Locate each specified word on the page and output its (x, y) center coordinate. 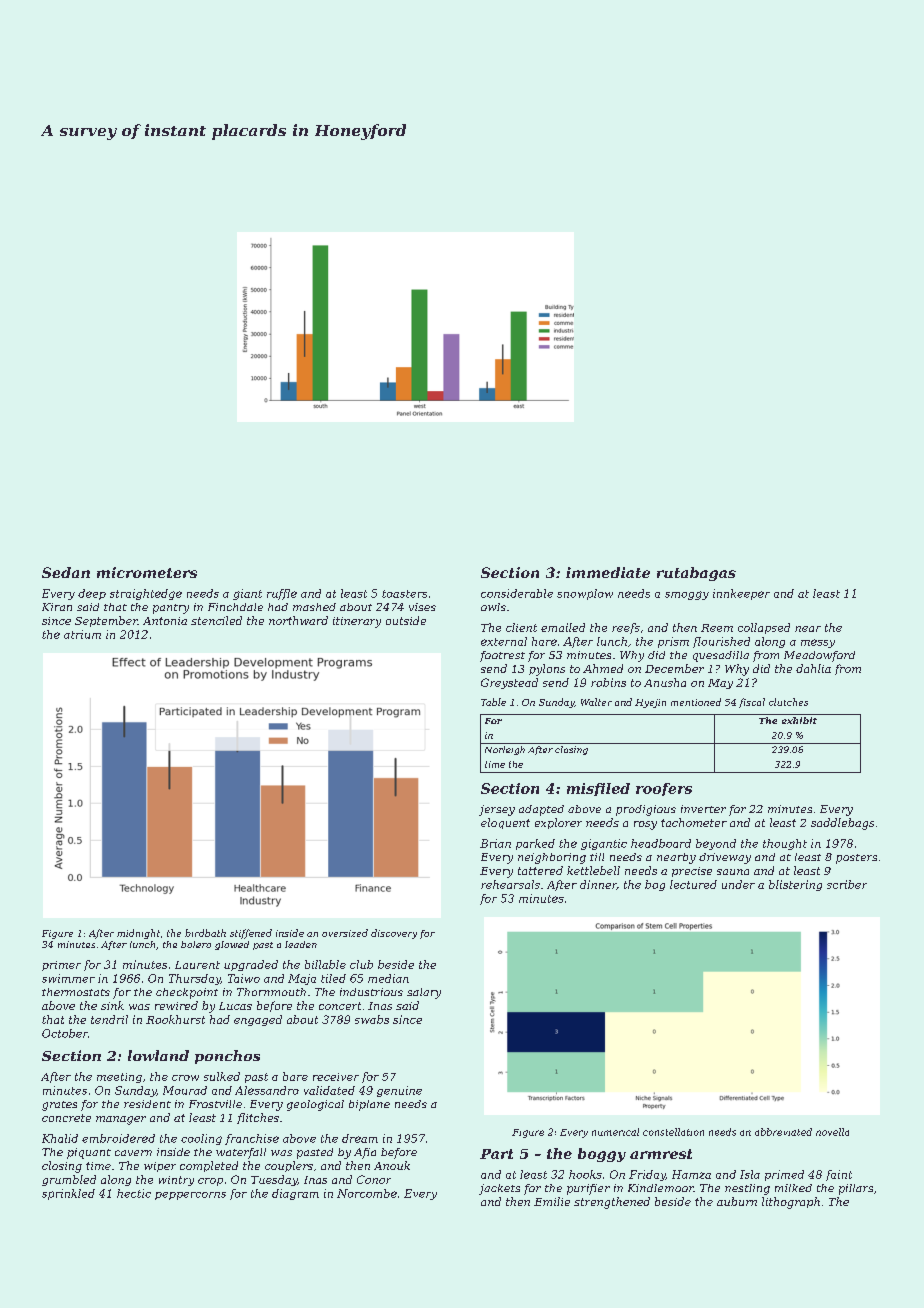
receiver (336, 1077)
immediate (608, 572)
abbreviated (783, 1132)
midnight (138, 934)
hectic (134, 1193)
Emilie (552, 1201)
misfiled (598, 789)
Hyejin (650, 703)
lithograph (791, 1203)
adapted (541, 810)
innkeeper (741, 594)
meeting (119, 1078)
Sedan (66, 572)
